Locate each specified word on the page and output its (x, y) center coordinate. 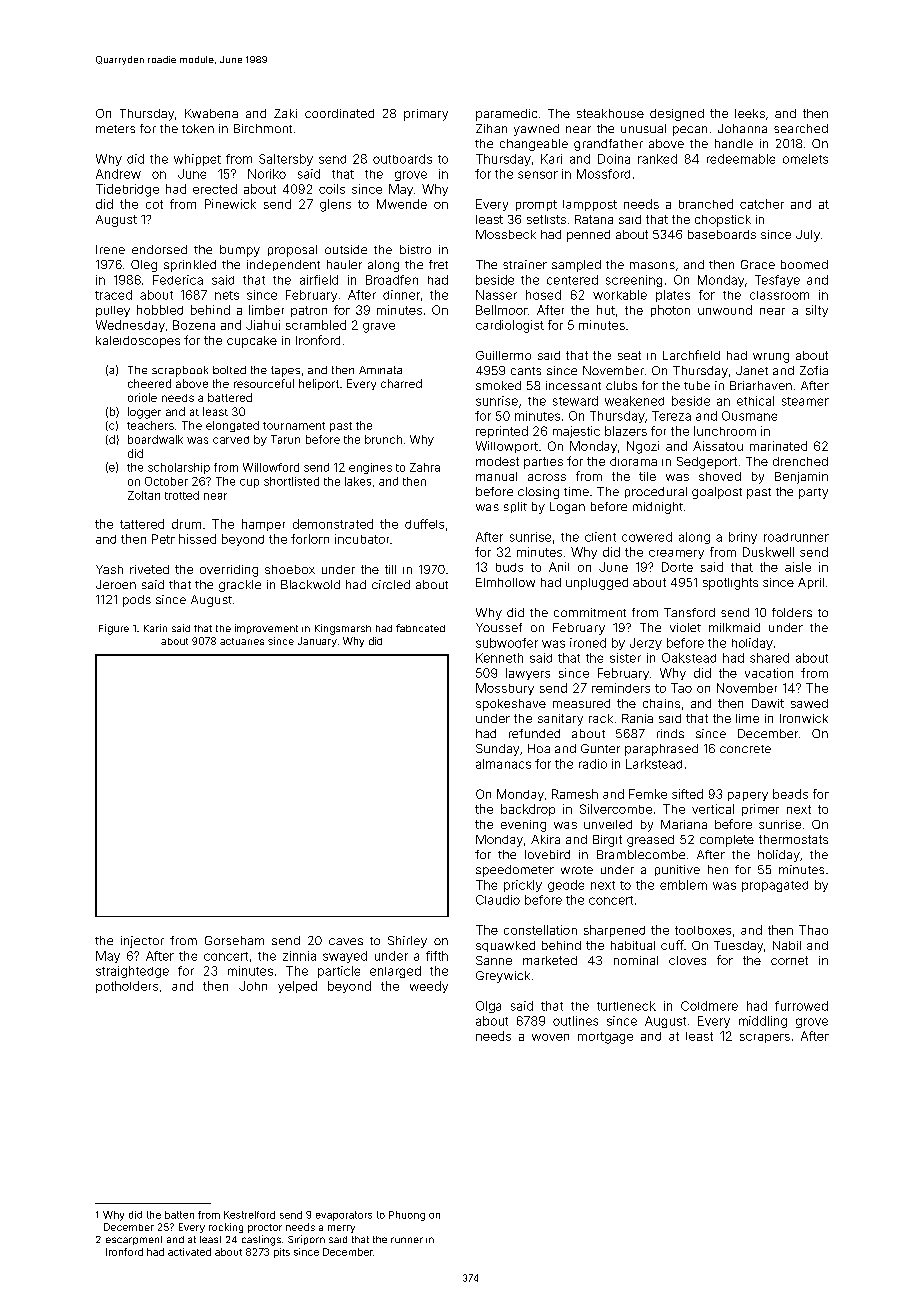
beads (790, 794)
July (808, 236)
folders (792, 612)
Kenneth (499, 658)
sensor (538, 175)
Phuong (407, 1216)
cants (526, 371)
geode (566, 886)
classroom (779, 295)
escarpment (134, 1240)
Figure (114, 629)
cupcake (252, 342)
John (253, 986)
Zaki (285, 113)
